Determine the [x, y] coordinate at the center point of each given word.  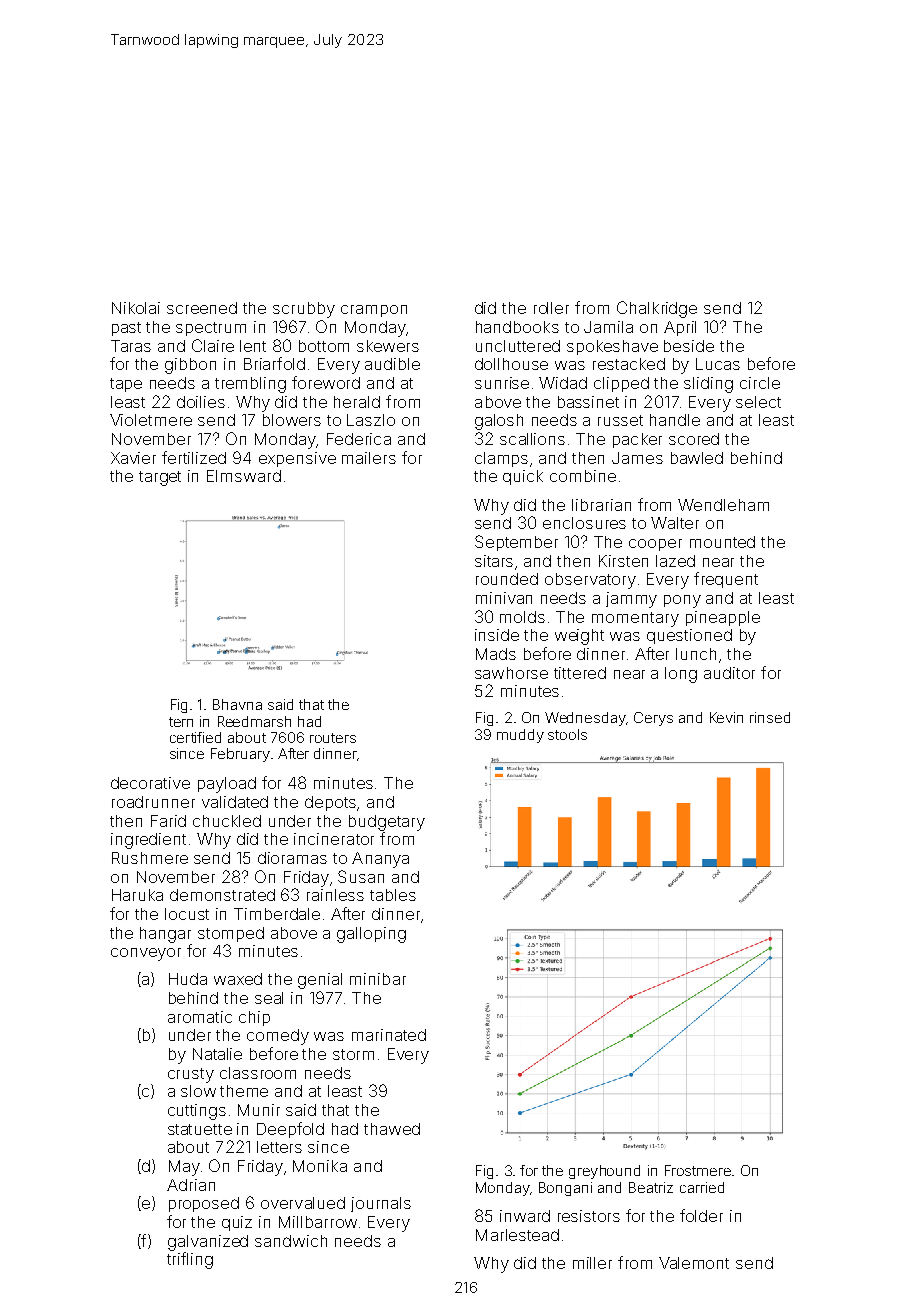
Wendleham [723, 505]
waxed [238, 979]
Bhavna [237, 704]
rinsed [770, 717]
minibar [378, 979]
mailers [369, 458]
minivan [504, 598]
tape [126, 385]
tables [393, 895]
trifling [190, 1260]
